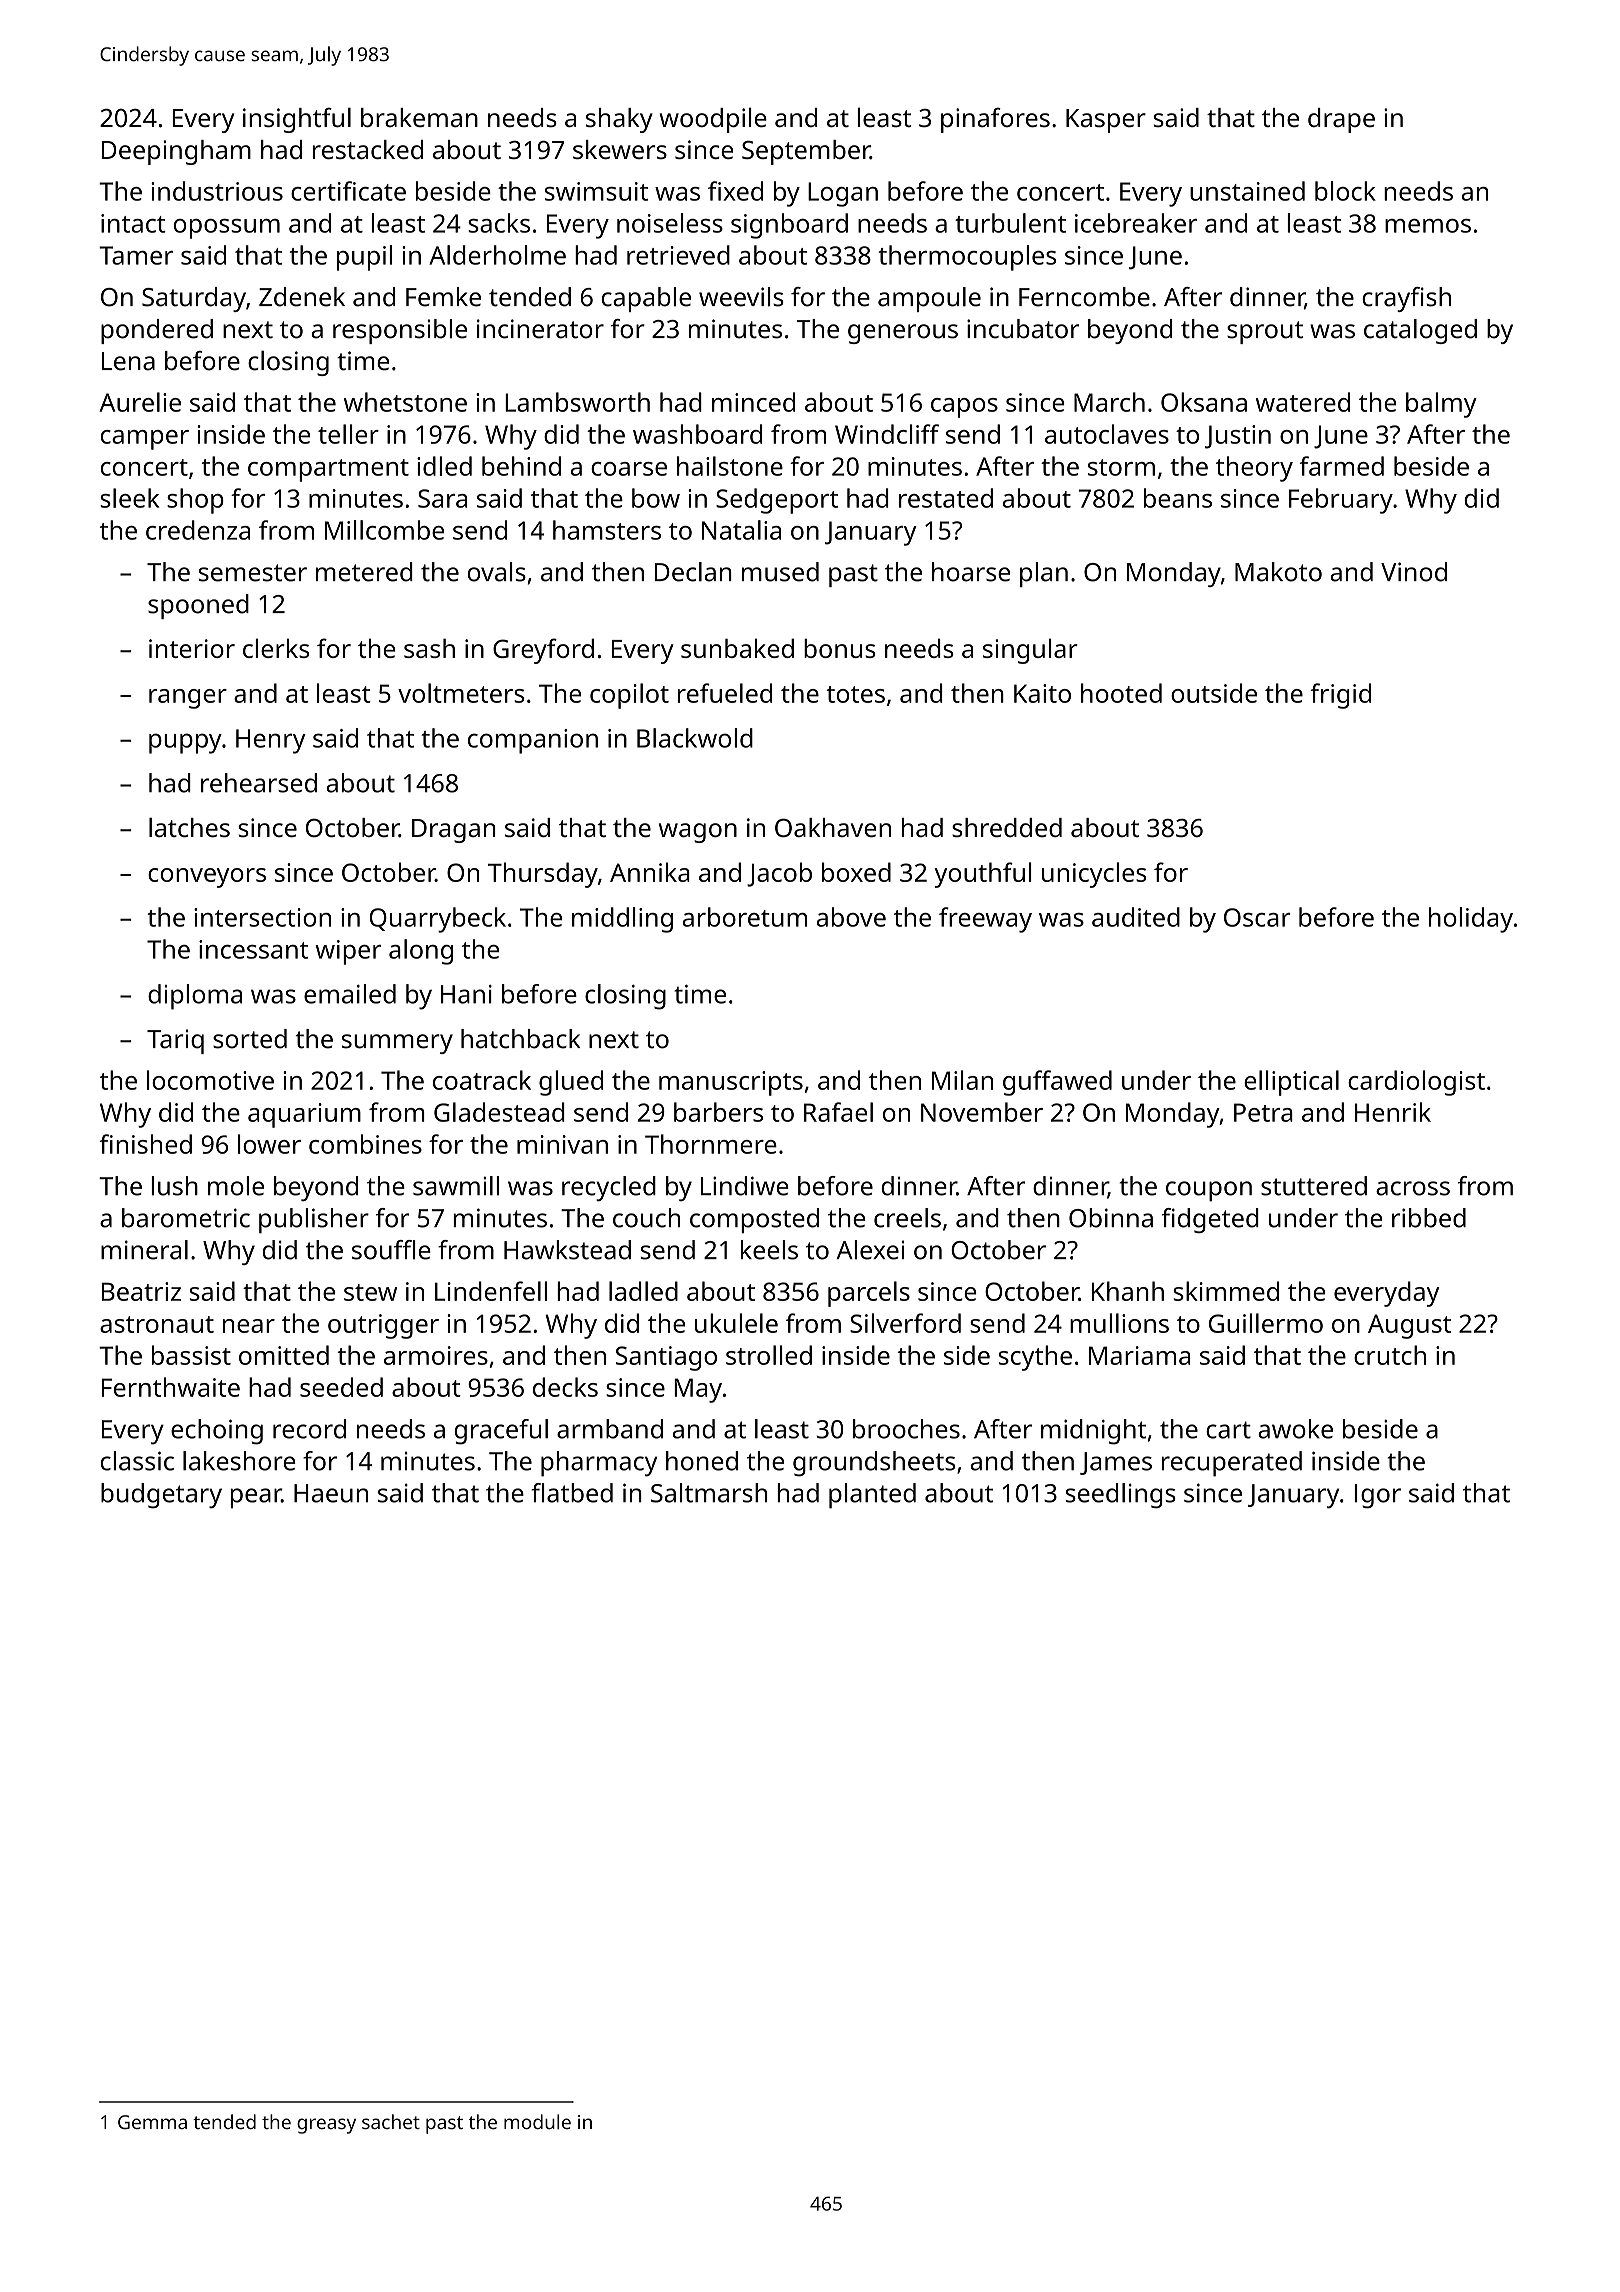  What do you see at coordinates (1120, 1496) in the screenshot?
I see `seedlings` at bounding box center [1120, 1496].
